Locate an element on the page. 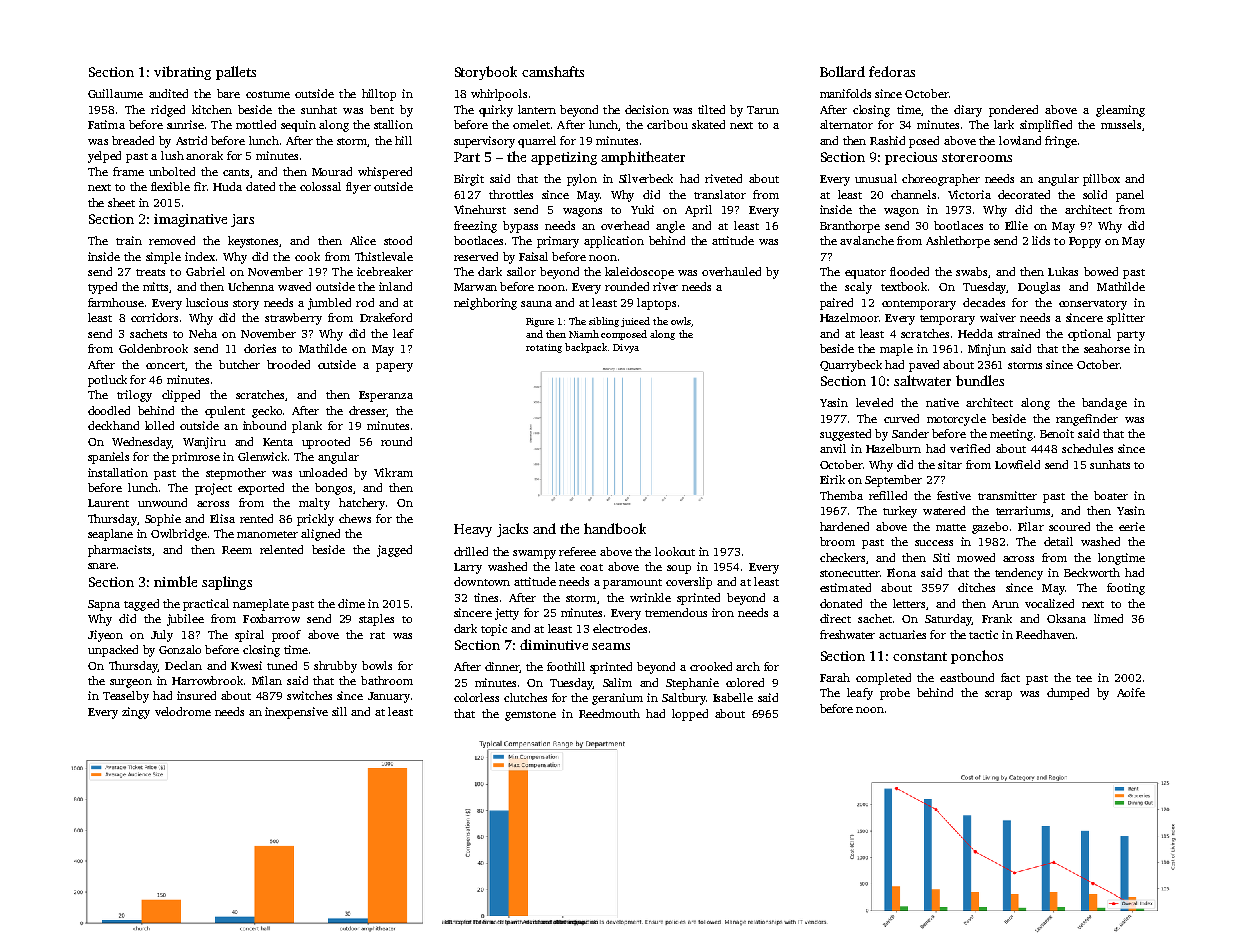 This page has width=1233, height=952. bypass is located at coordinates (520, 227).
